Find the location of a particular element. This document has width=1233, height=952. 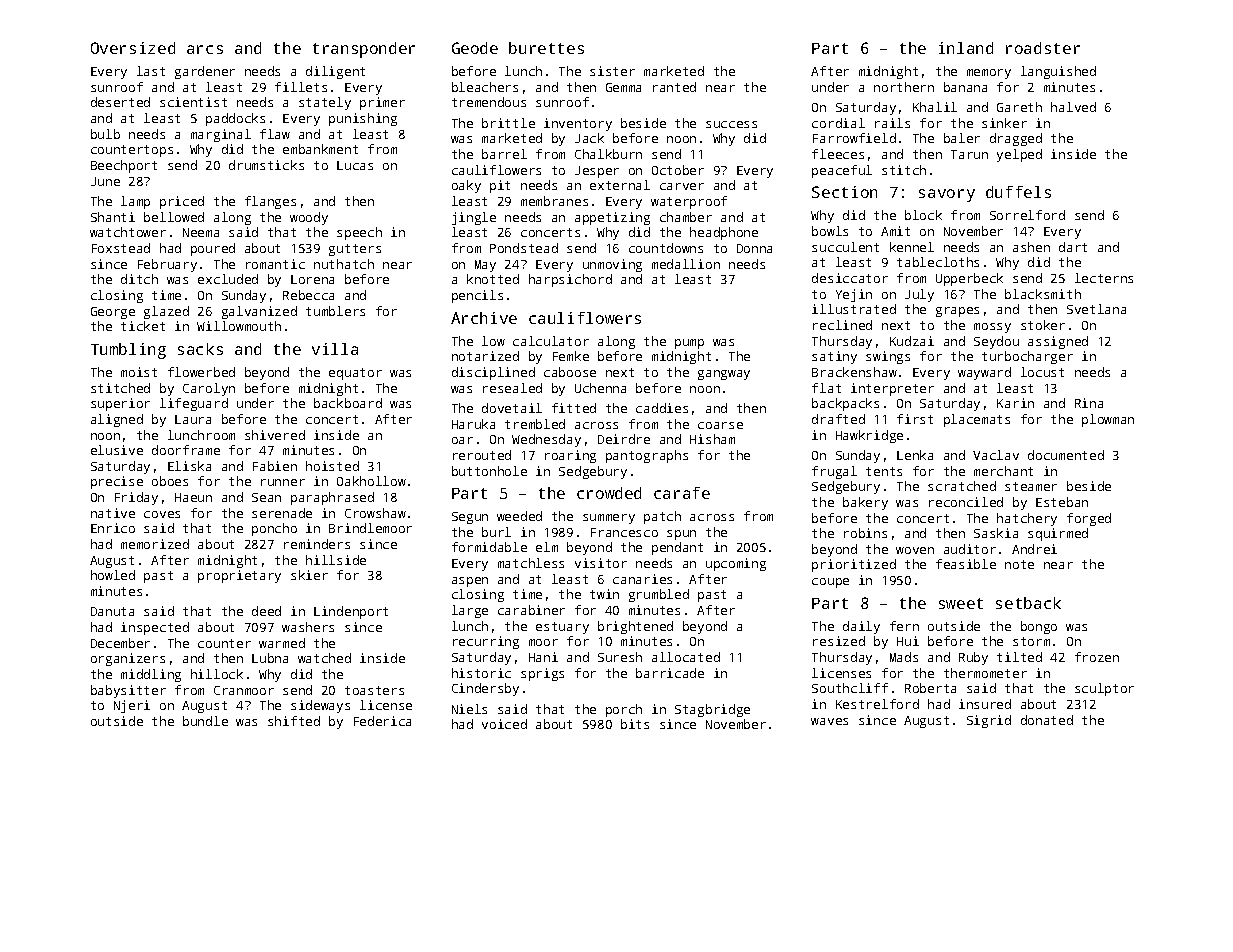

primer is located at coordinates (382, 103).
